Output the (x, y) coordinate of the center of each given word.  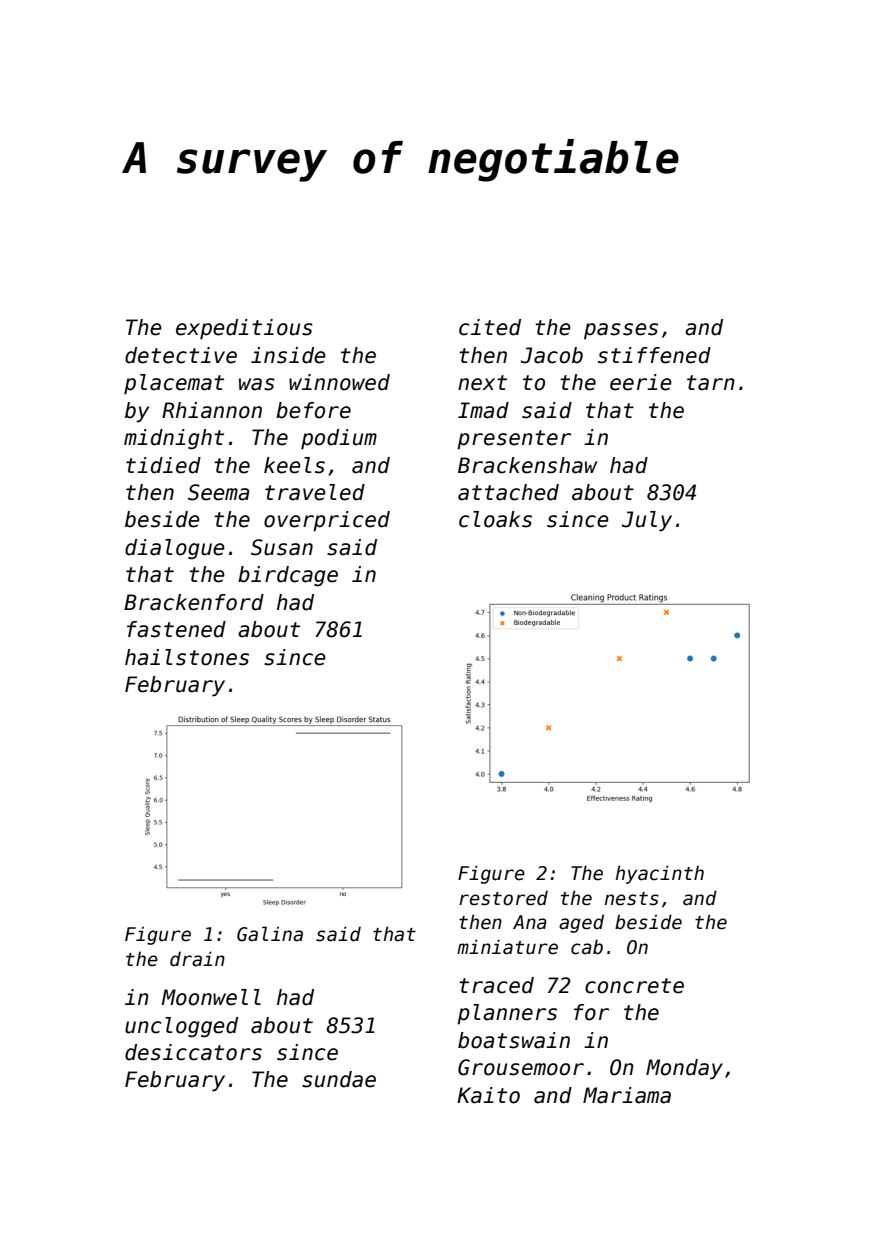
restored (503, 898)
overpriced (327, 521)
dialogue (175, 549)
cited (490, 327)
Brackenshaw (527, 465)
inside (288, 355)
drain (197, 959)
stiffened (654, 355)
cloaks (495, 519)
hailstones (187, 657)
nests (632, 899)
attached (508, 492)
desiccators (193, 1052)
